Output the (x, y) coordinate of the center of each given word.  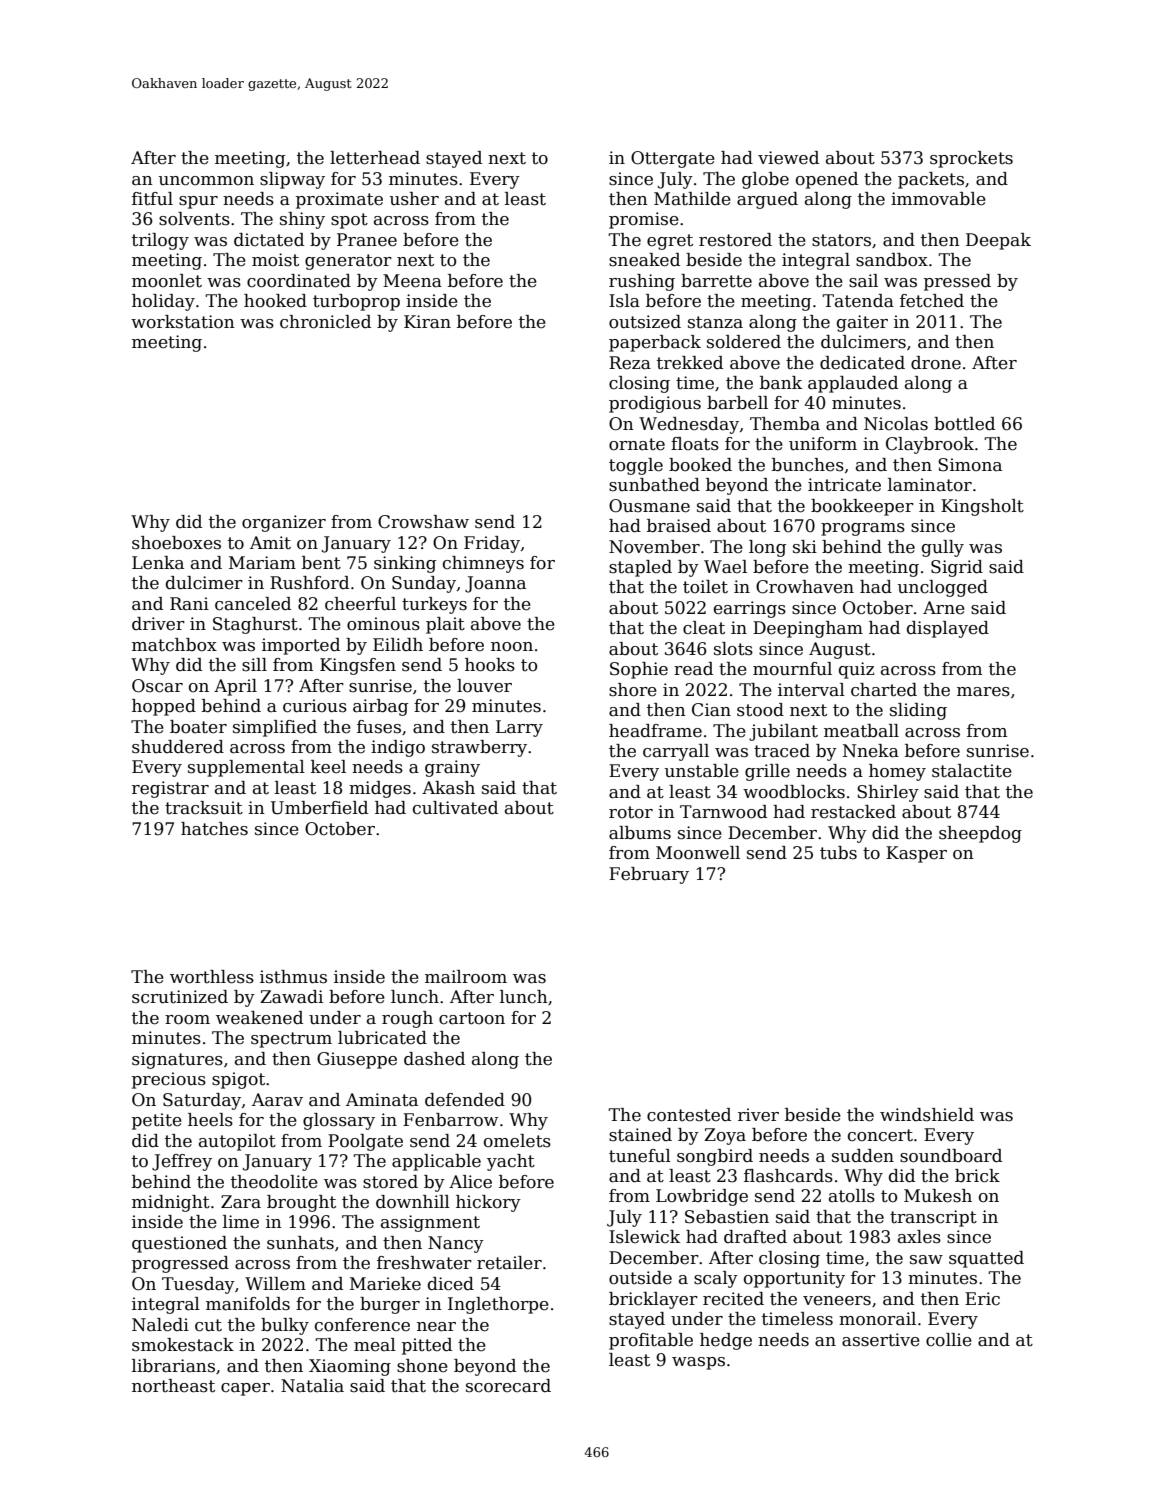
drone (936, 363)
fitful (152, 199)
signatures (177, 1060)
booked (700, 465)
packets (931, 180)
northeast (173, 1386)
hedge (726, 1341)
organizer (284, 523)
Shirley (888, 793)
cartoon (472, 1018)
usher (414, 199)
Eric (982, 1299)
